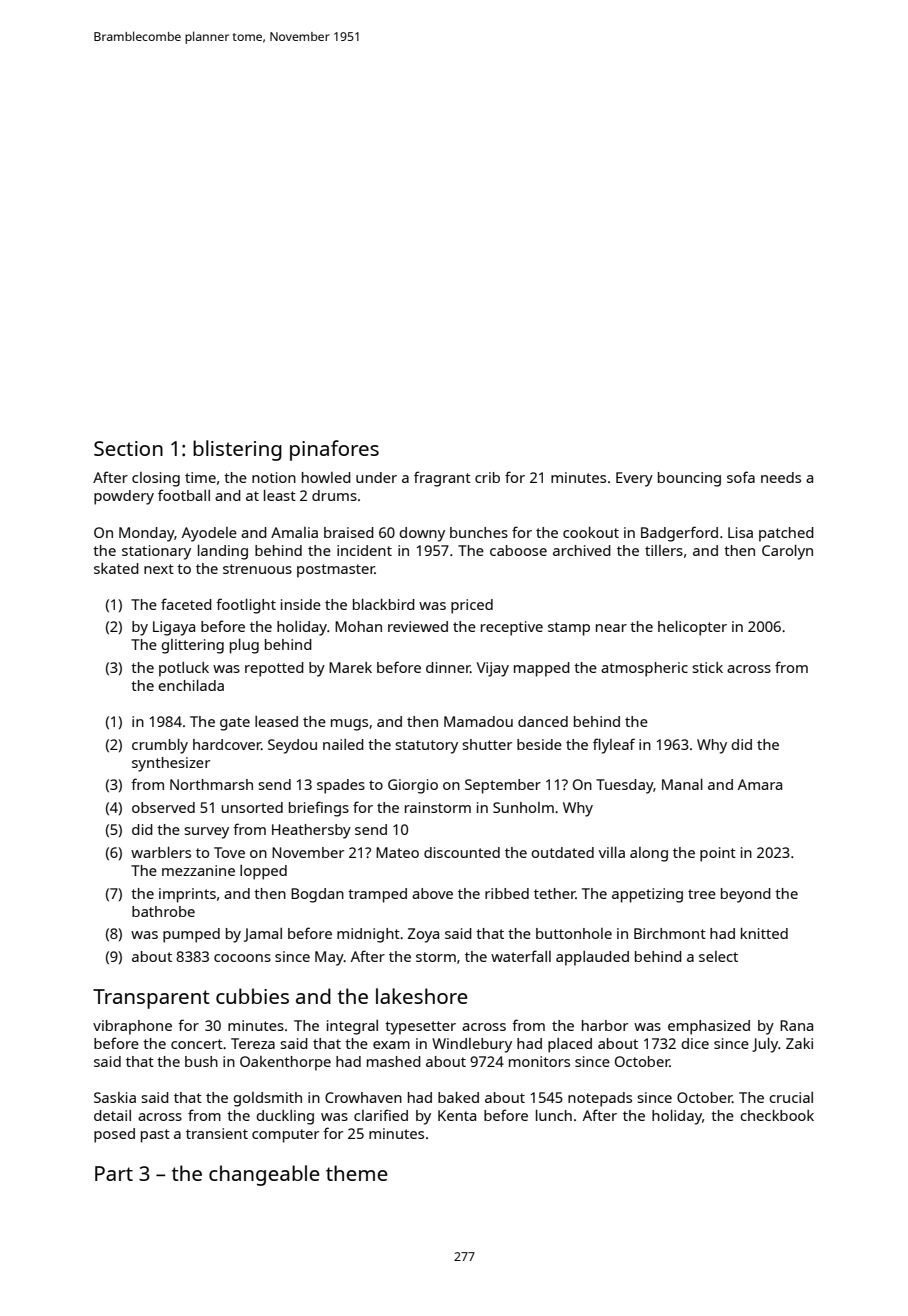  What do you see at coordinates (264, 1175) in the screenshot?
I see `changeable` at bounding box center [264, 1175].
